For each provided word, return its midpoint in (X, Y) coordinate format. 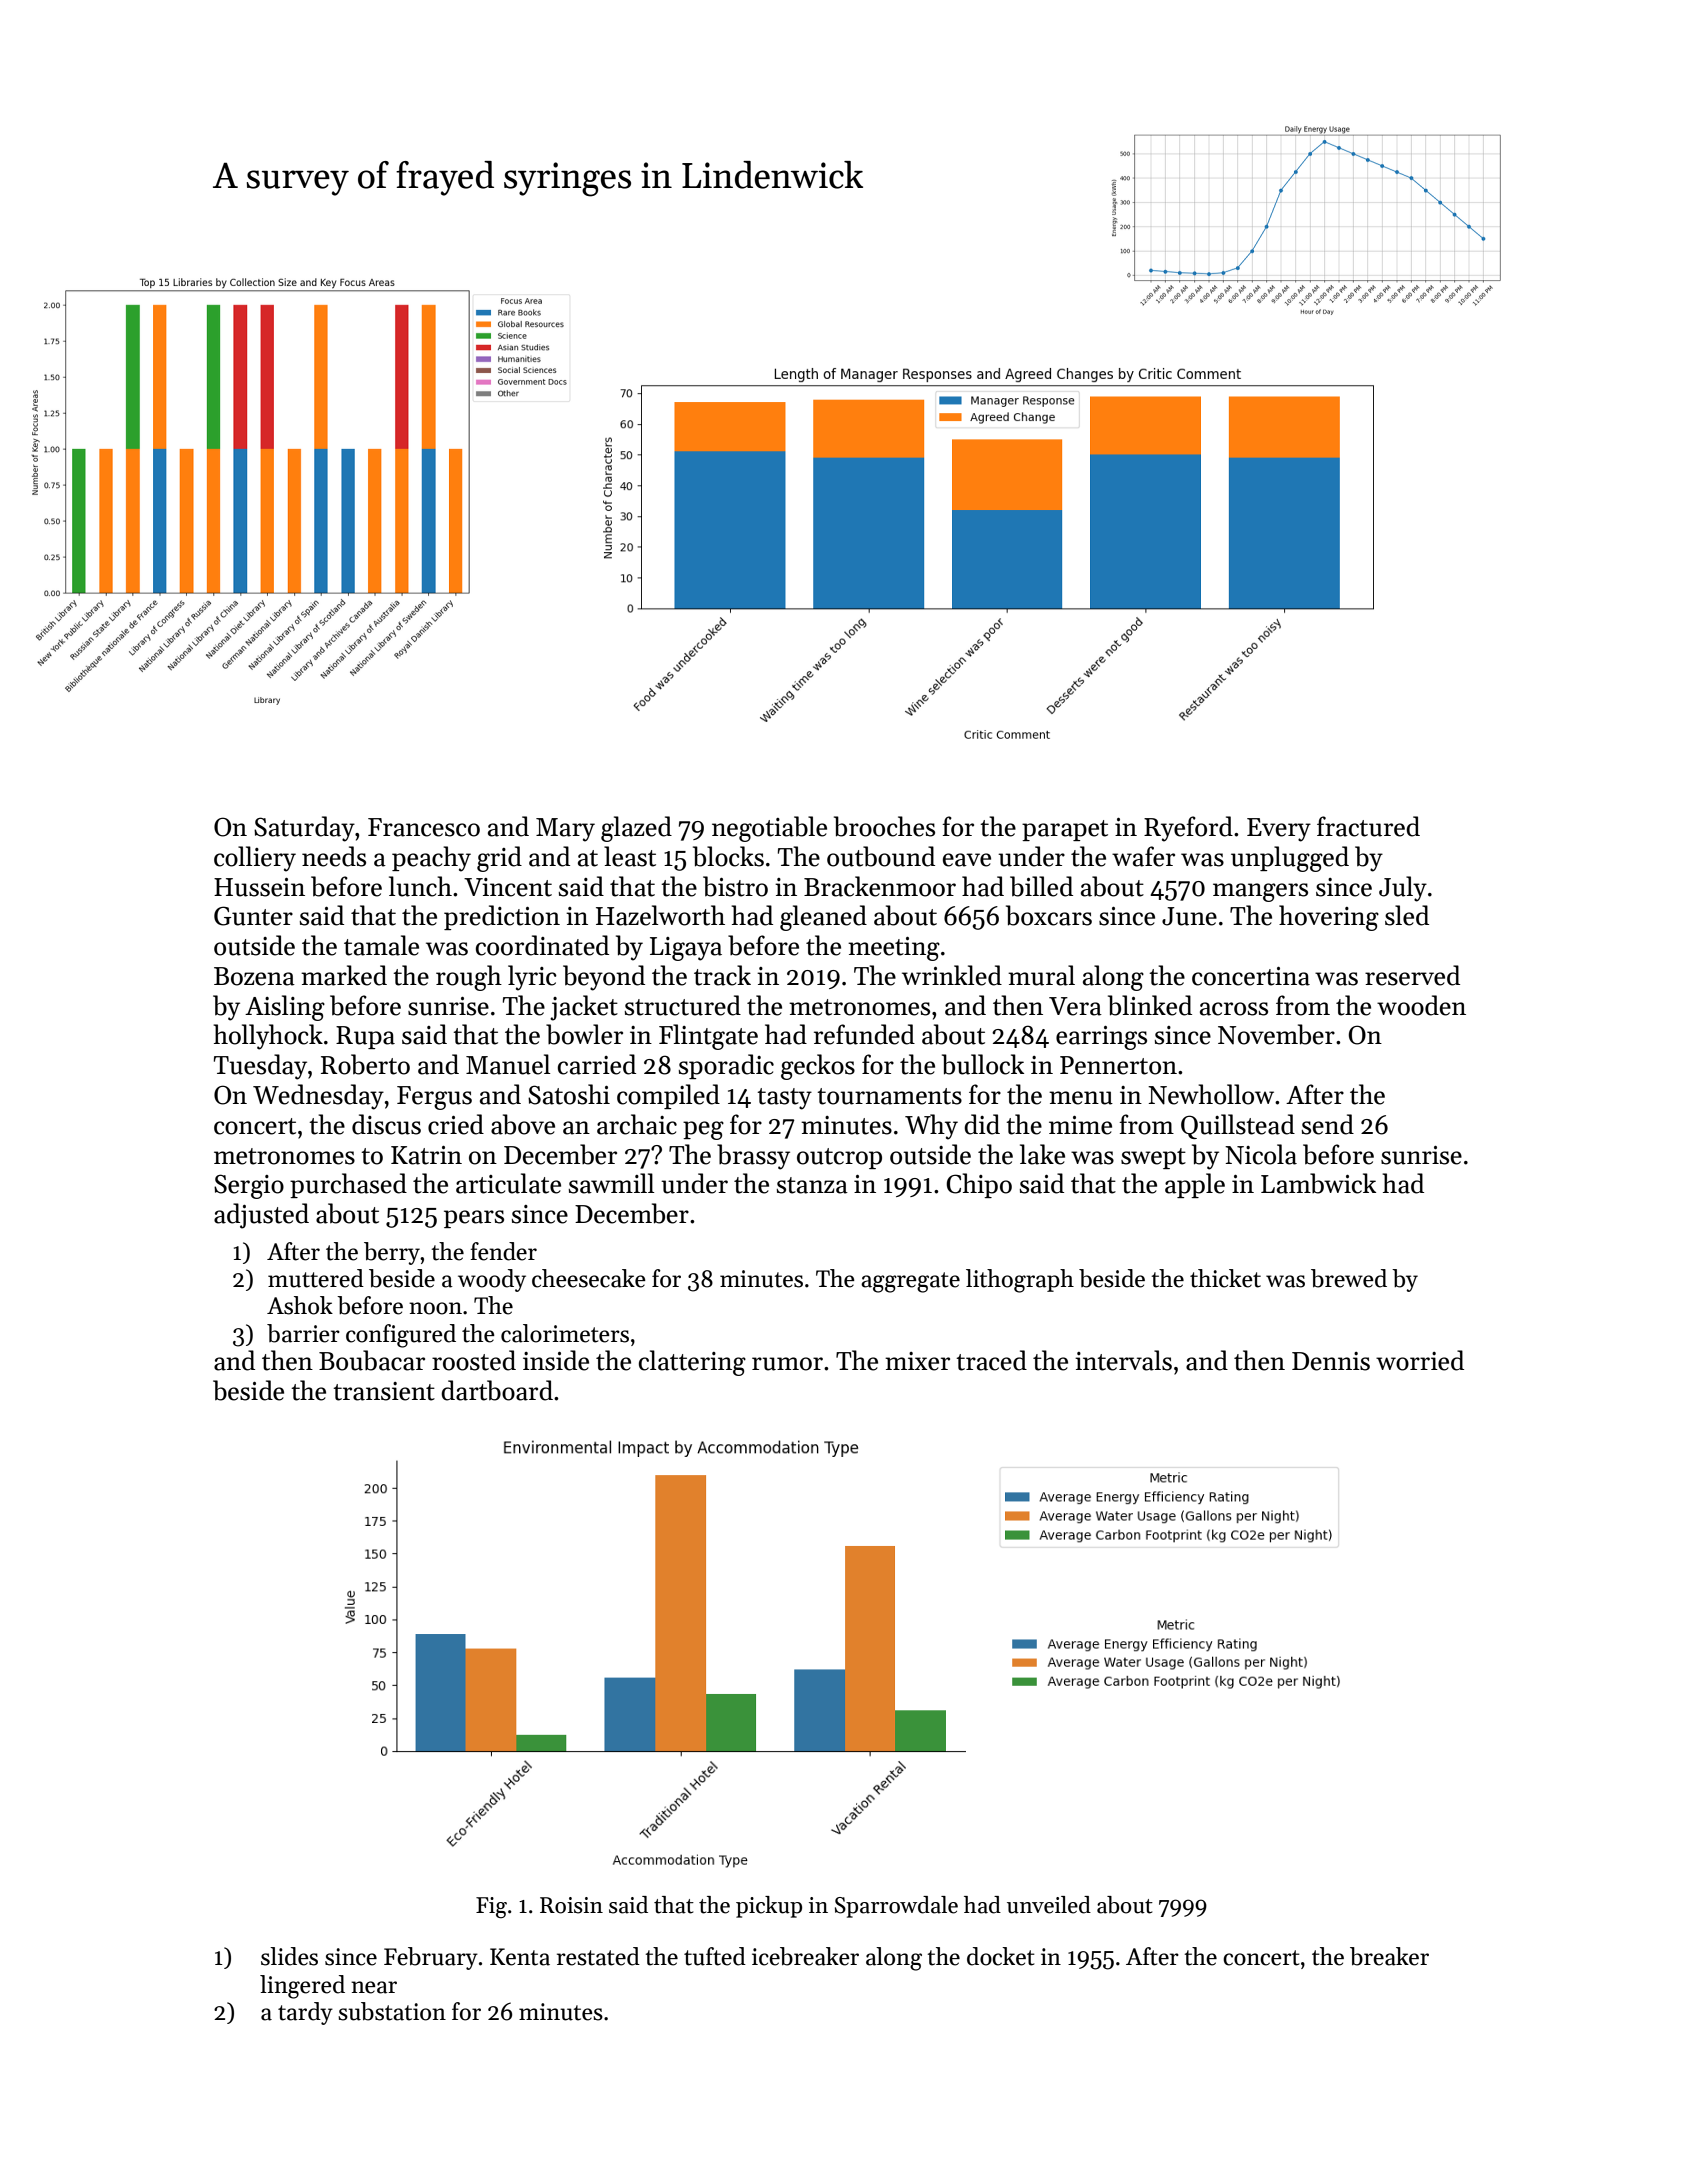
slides (289, 1956)
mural (1041, 975)
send (1328, 1124)
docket (1001, 1956)
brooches (884, 826)
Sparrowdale (896, 1907)
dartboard (497, 1390)
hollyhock (268, 1037)
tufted (715, 1956)
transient (384, 1391)
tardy (305, 2013)
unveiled (1049, 1905)
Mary (565, 830)
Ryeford (1188, 829)
